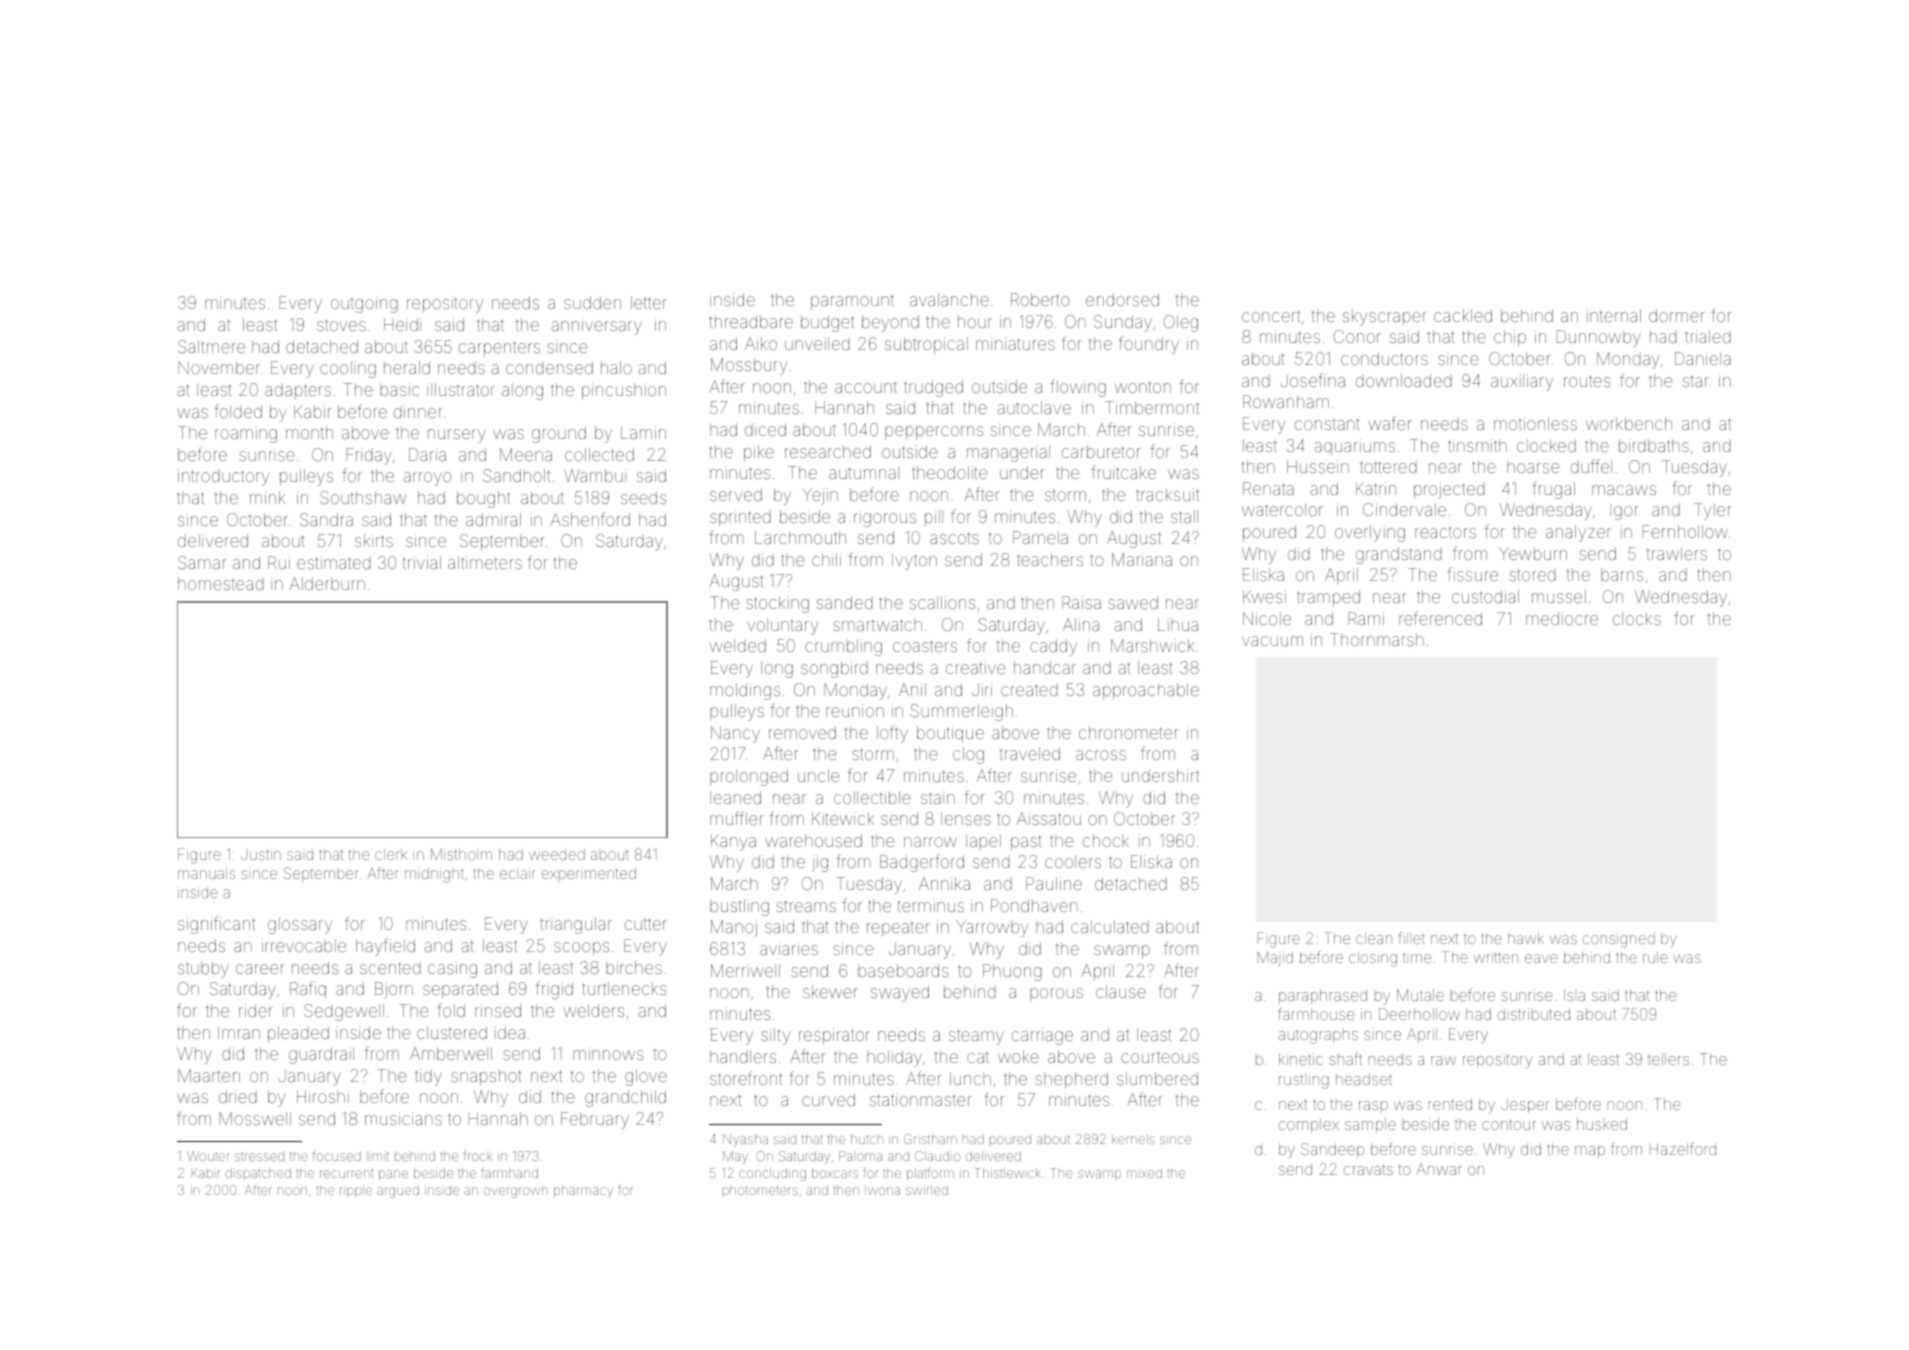  What do you see at coordinates (1054, 883) in the screenshot?
I see `Pauline` at bounding box center [1054, 883].
